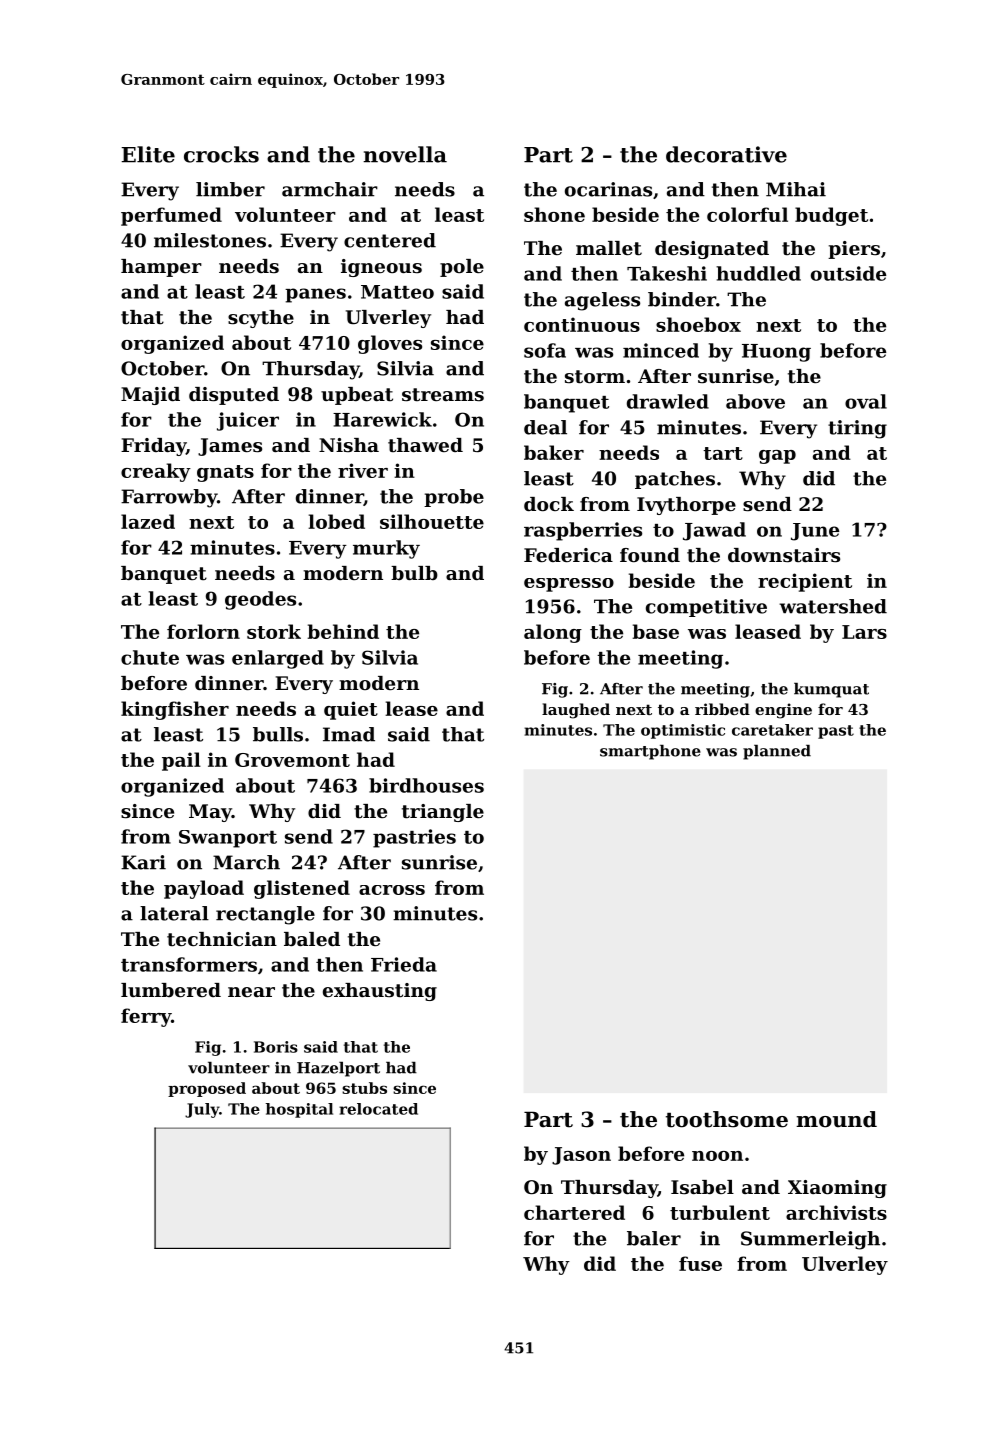 The width and height of the page is (1008, 1431). What do you see at coordinates (221, 154) in the page?
I see `crocks` at bounding box center [221, 154].
